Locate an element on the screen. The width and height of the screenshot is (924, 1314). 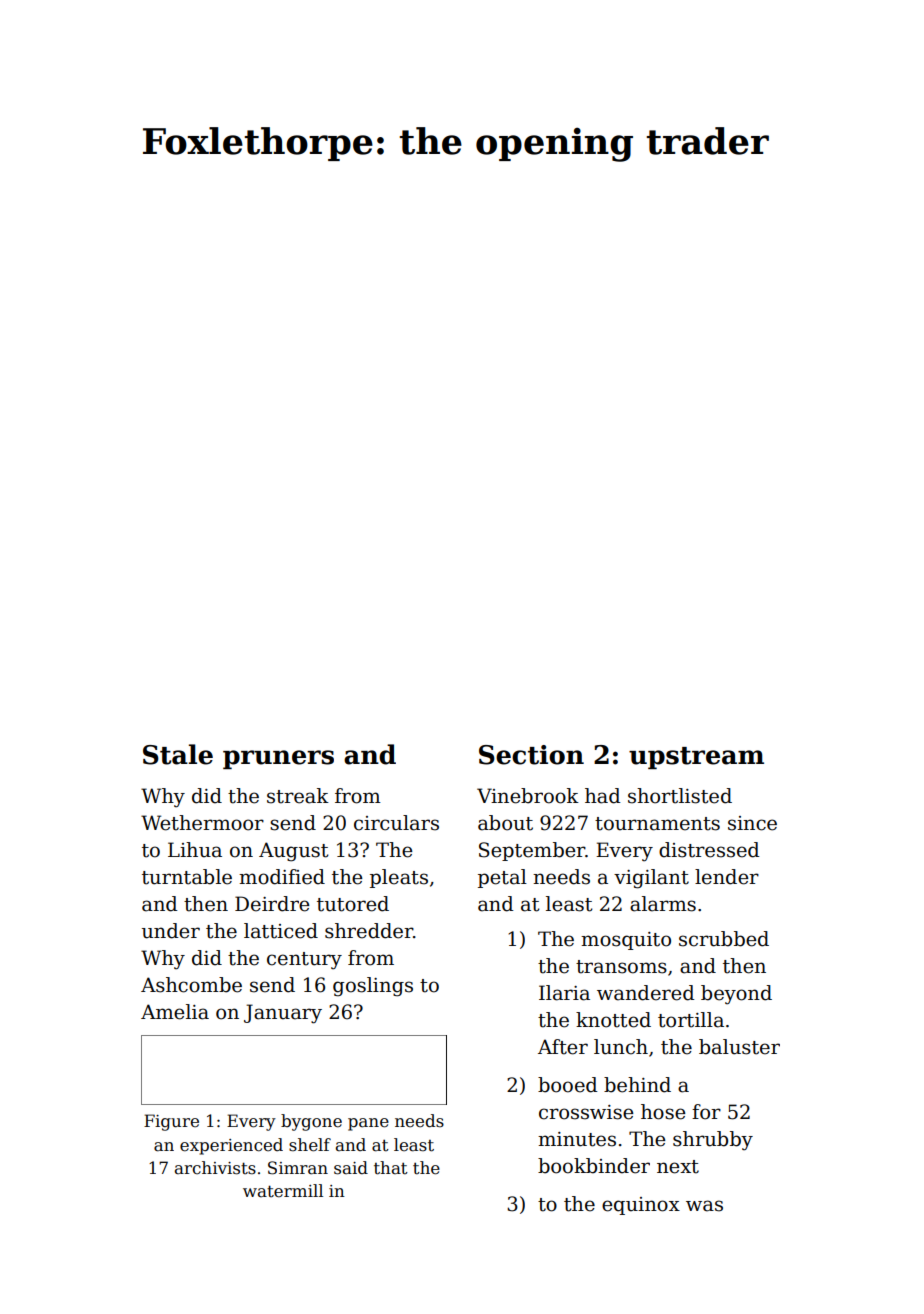
Section is located at coordinates (531, 755).
